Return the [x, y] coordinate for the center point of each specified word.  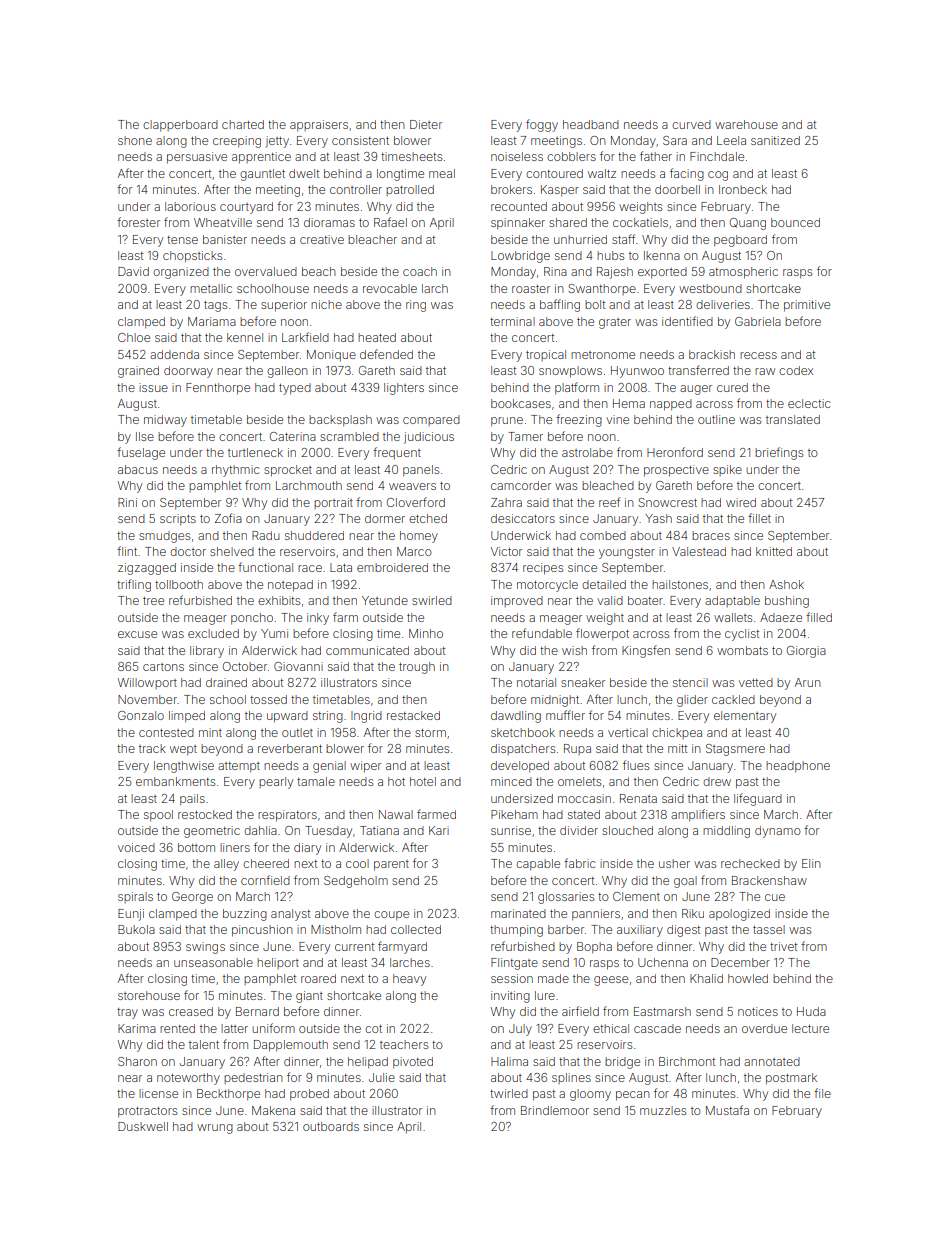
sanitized [775, 140]
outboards [331, 1126]
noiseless [517, 156]
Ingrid [366, 717]
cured [732, 387]
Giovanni [298, 666]
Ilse [145, 436]
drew [717, 781]
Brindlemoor [555, 1110]
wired [741, 502]
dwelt [304, 173]
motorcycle [547, 586]
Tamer [525, 436]
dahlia [260, 830]
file [822, 1093]
